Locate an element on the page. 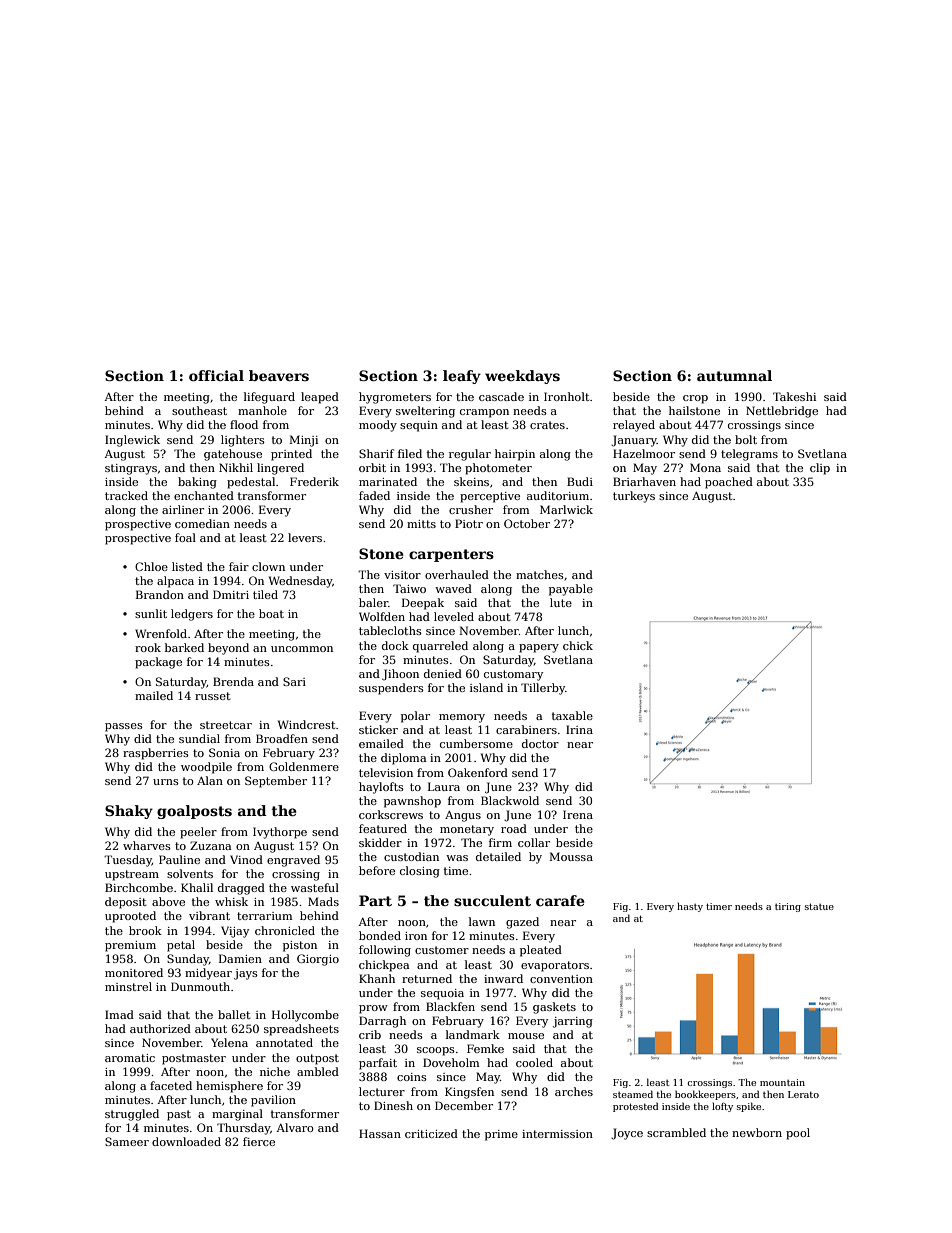 The image size is (952, 1233). Takeshi is located at coordinates (794, 396).
